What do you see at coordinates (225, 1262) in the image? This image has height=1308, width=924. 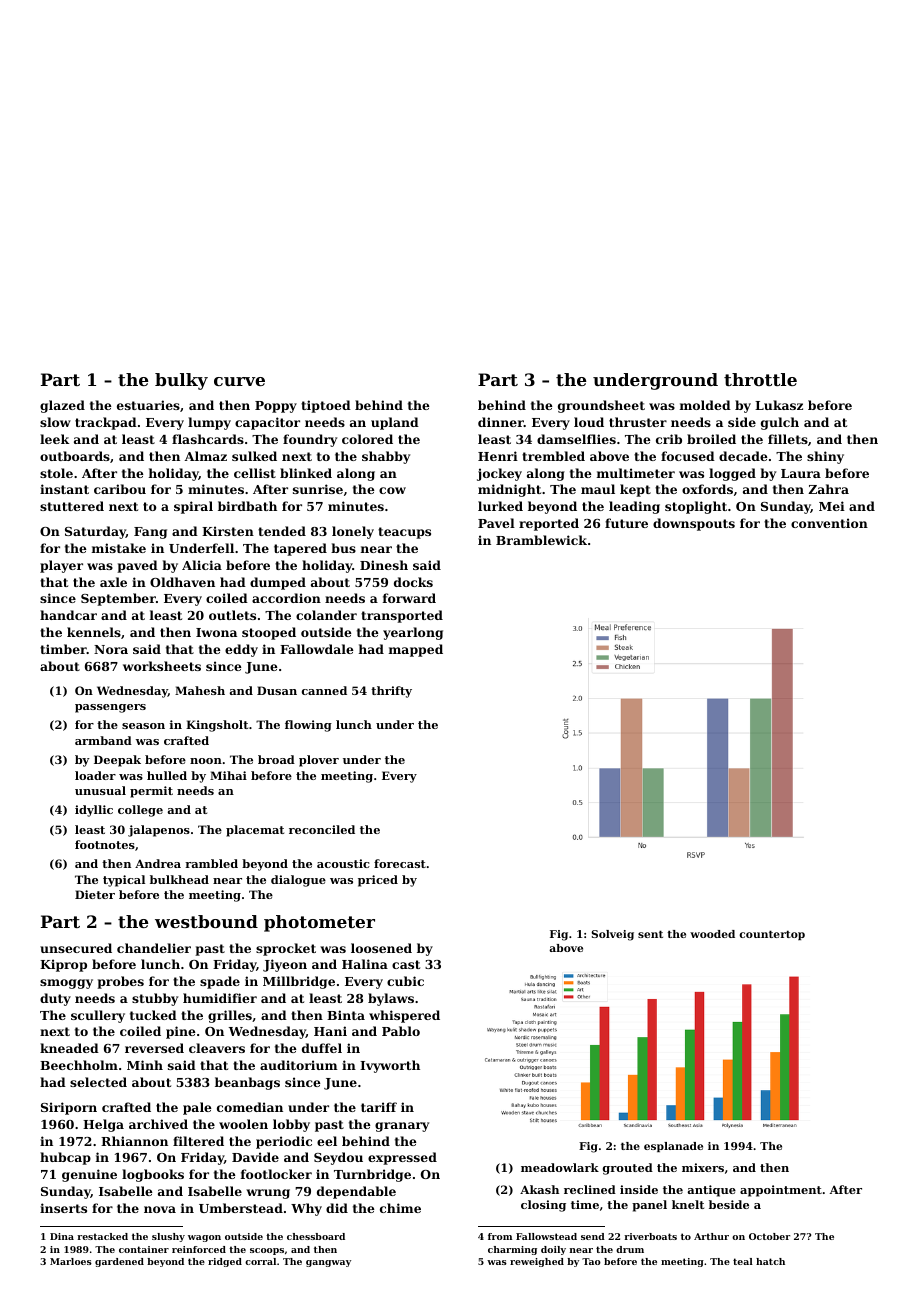 I see `ridged` at bounding box center [225, 1262].
